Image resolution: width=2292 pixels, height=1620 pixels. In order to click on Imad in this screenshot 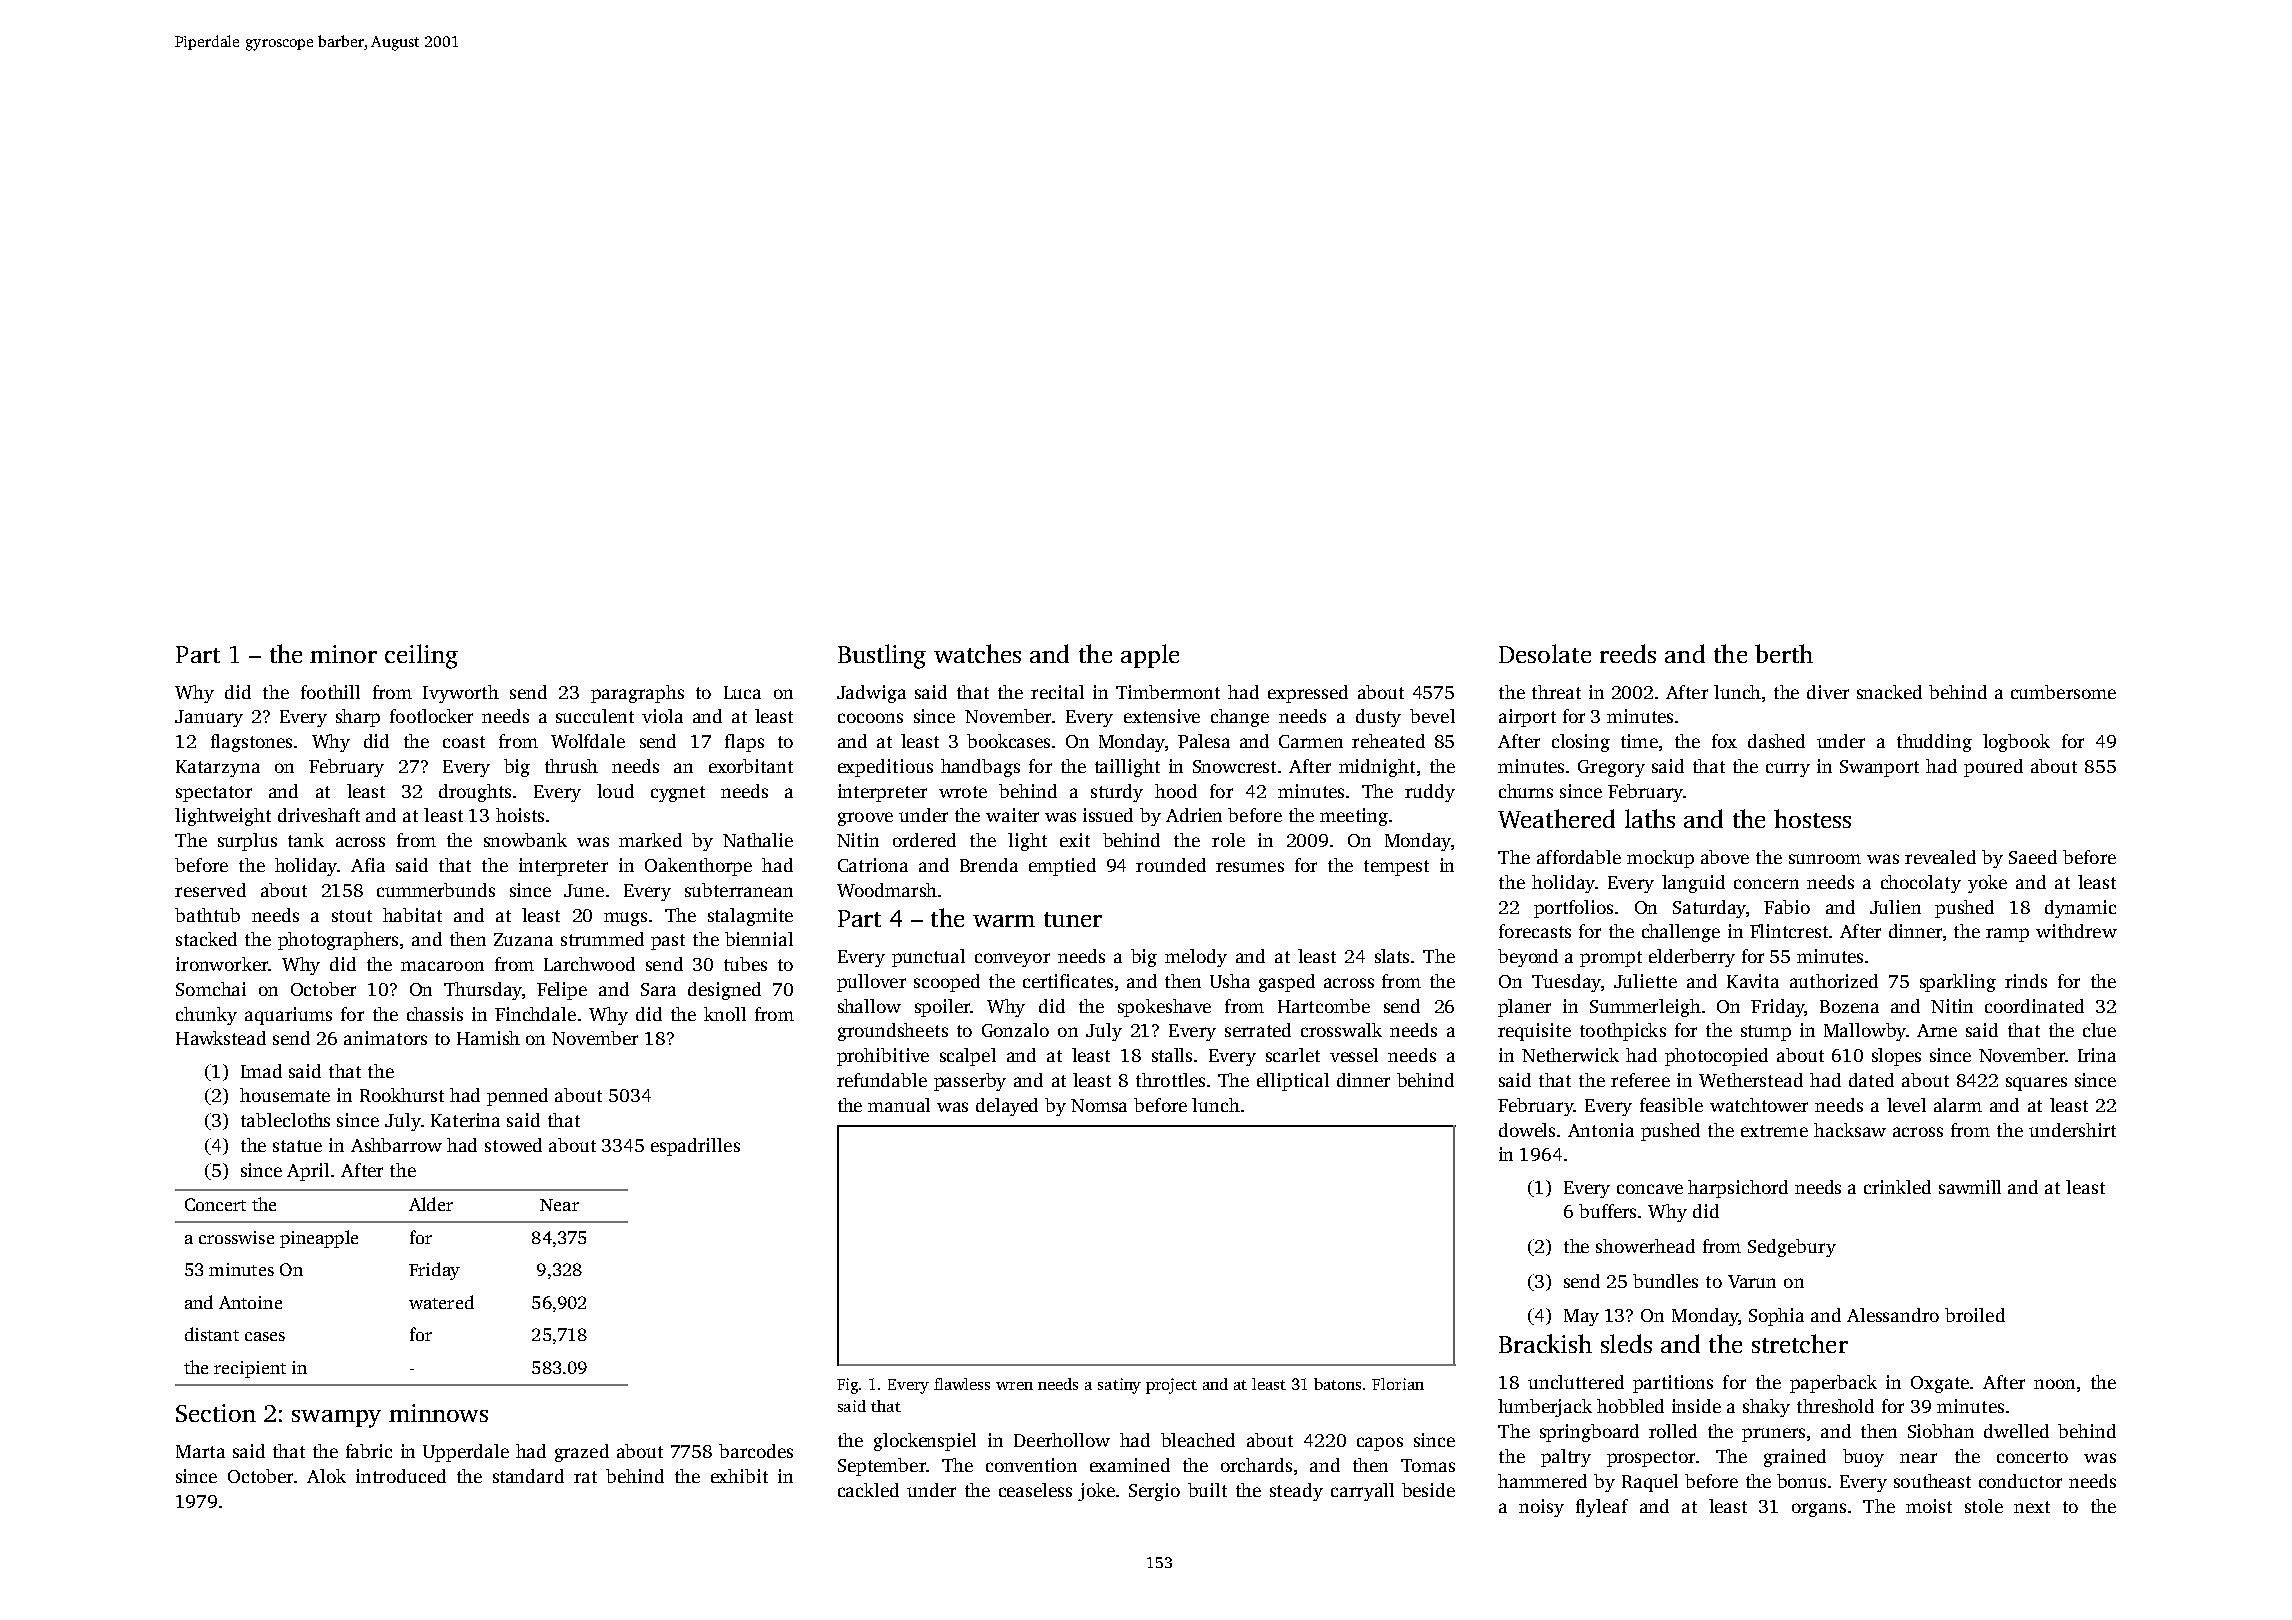, I will do `click(261, 1071)`.
